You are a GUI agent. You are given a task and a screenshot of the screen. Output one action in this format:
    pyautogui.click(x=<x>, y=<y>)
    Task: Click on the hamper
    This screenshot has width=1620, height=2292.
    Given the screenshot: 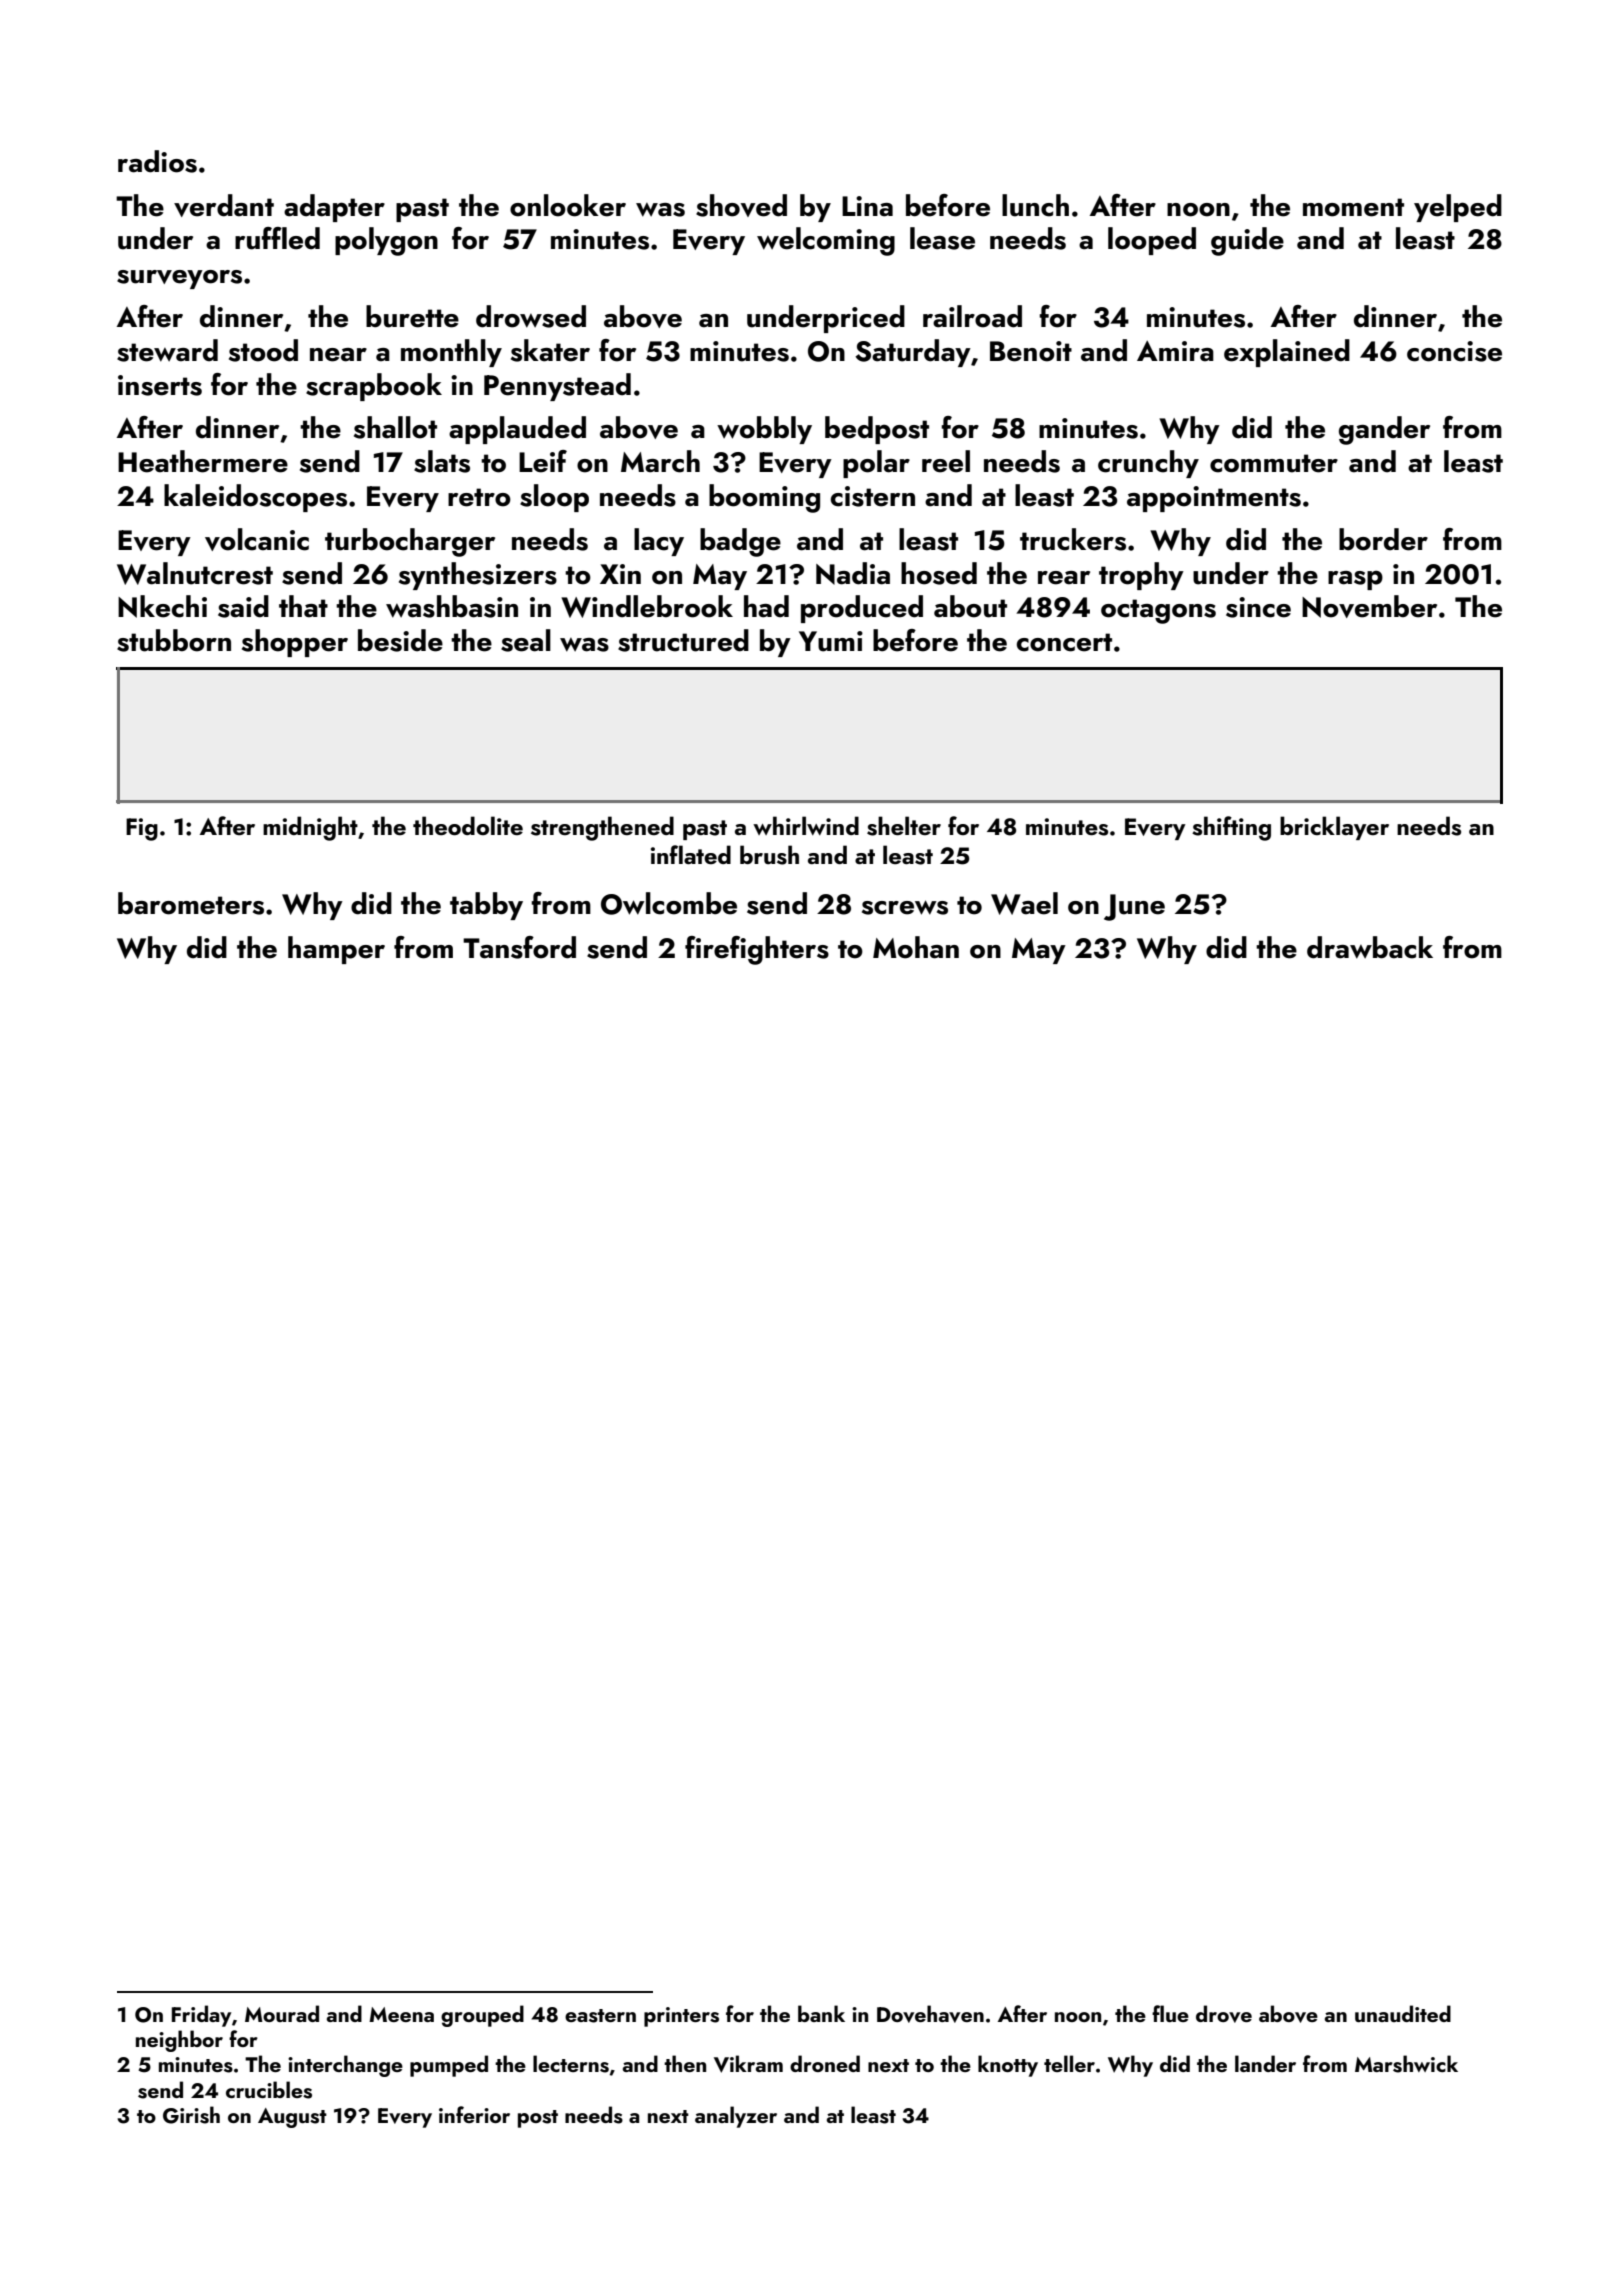 What is the action you would take?
    pyautogui.click(x=336, y=950)
